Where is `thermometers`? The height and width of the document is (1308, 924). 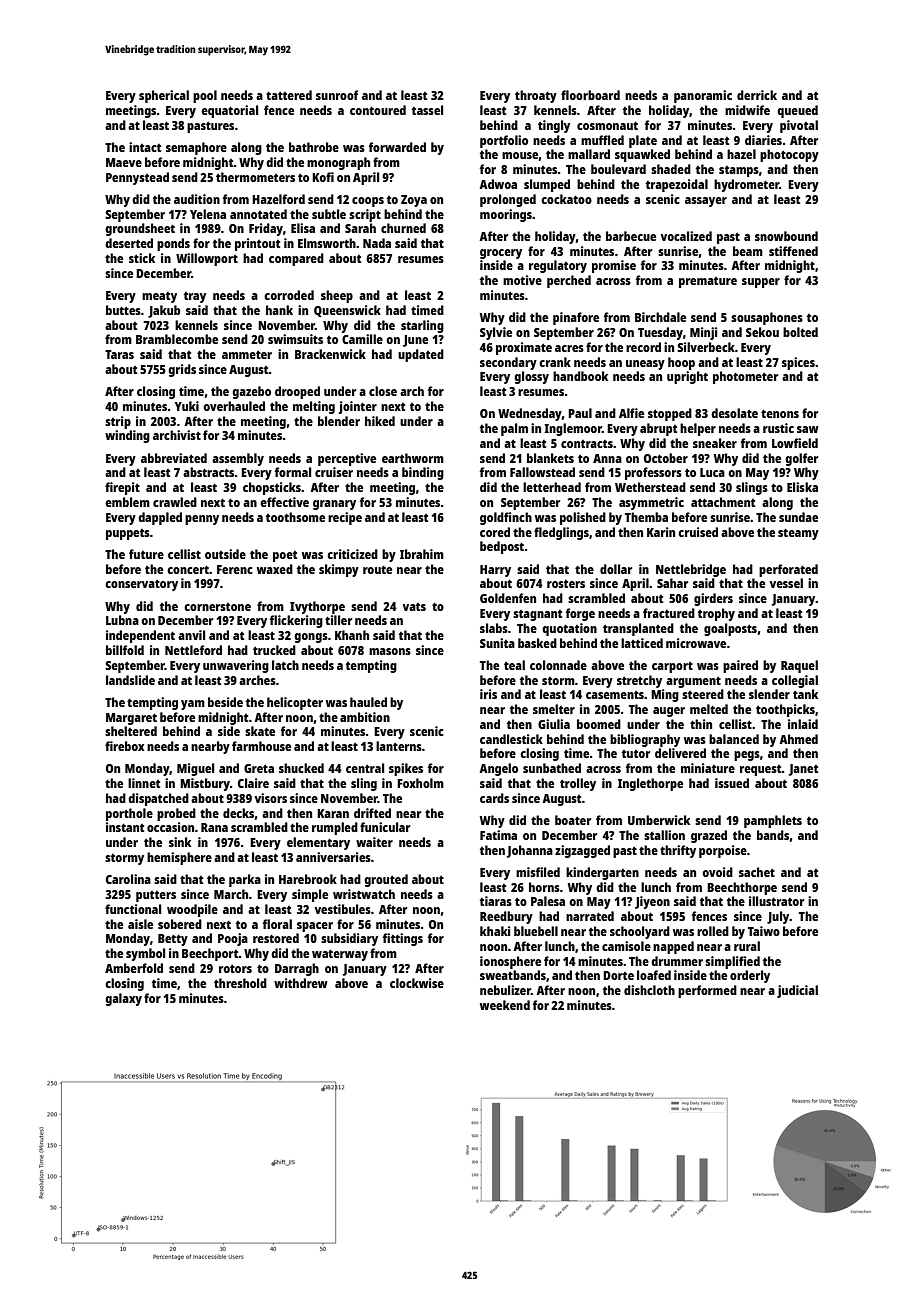 thermometers is located at coordinates (255, 177).
